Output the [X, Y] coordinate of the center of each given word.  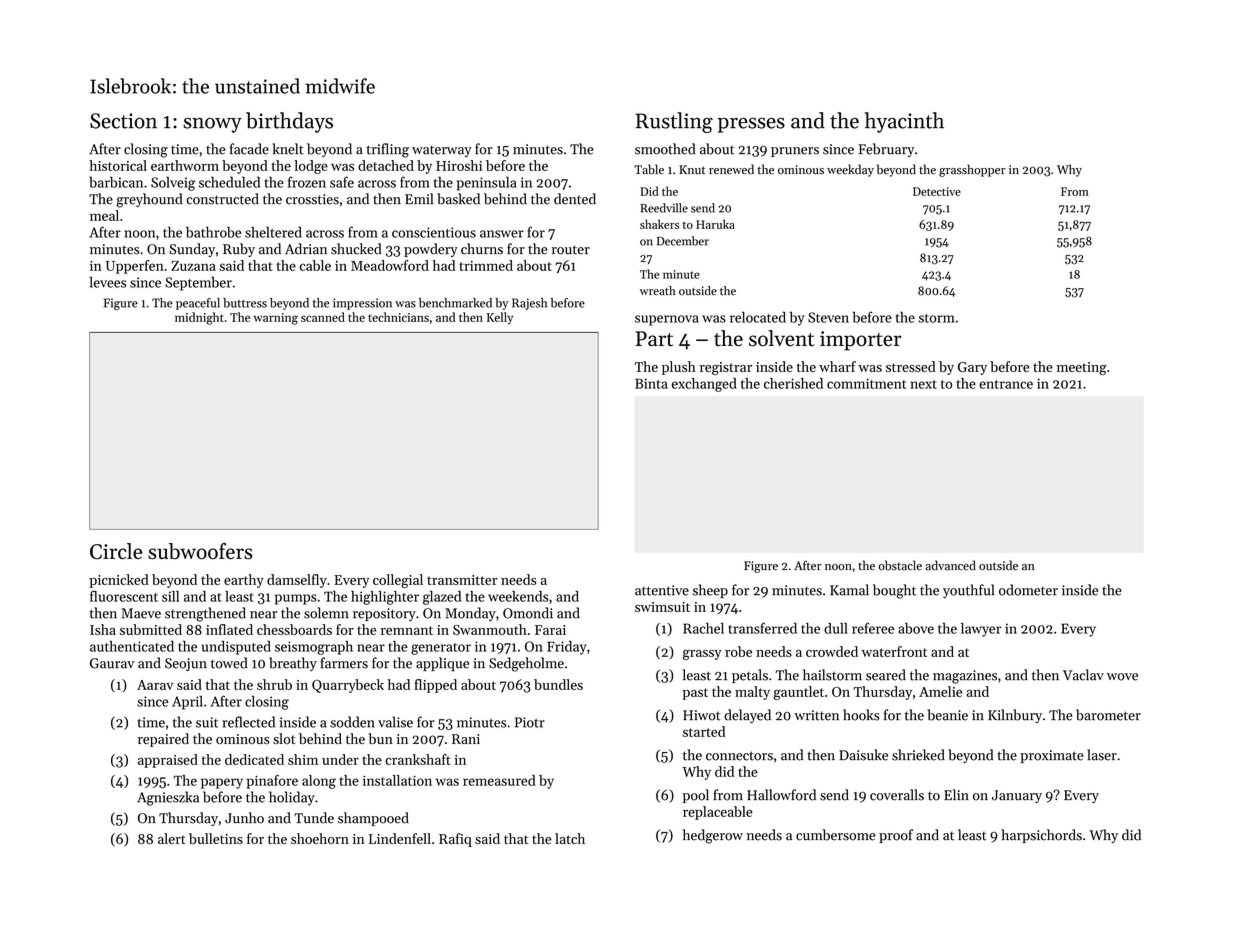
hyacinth [904, 122]
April [187, 703]
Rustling [674, 122]
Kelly [500, 318]
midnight [199, 318]
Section [123, 121]
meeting [1082, 369]
